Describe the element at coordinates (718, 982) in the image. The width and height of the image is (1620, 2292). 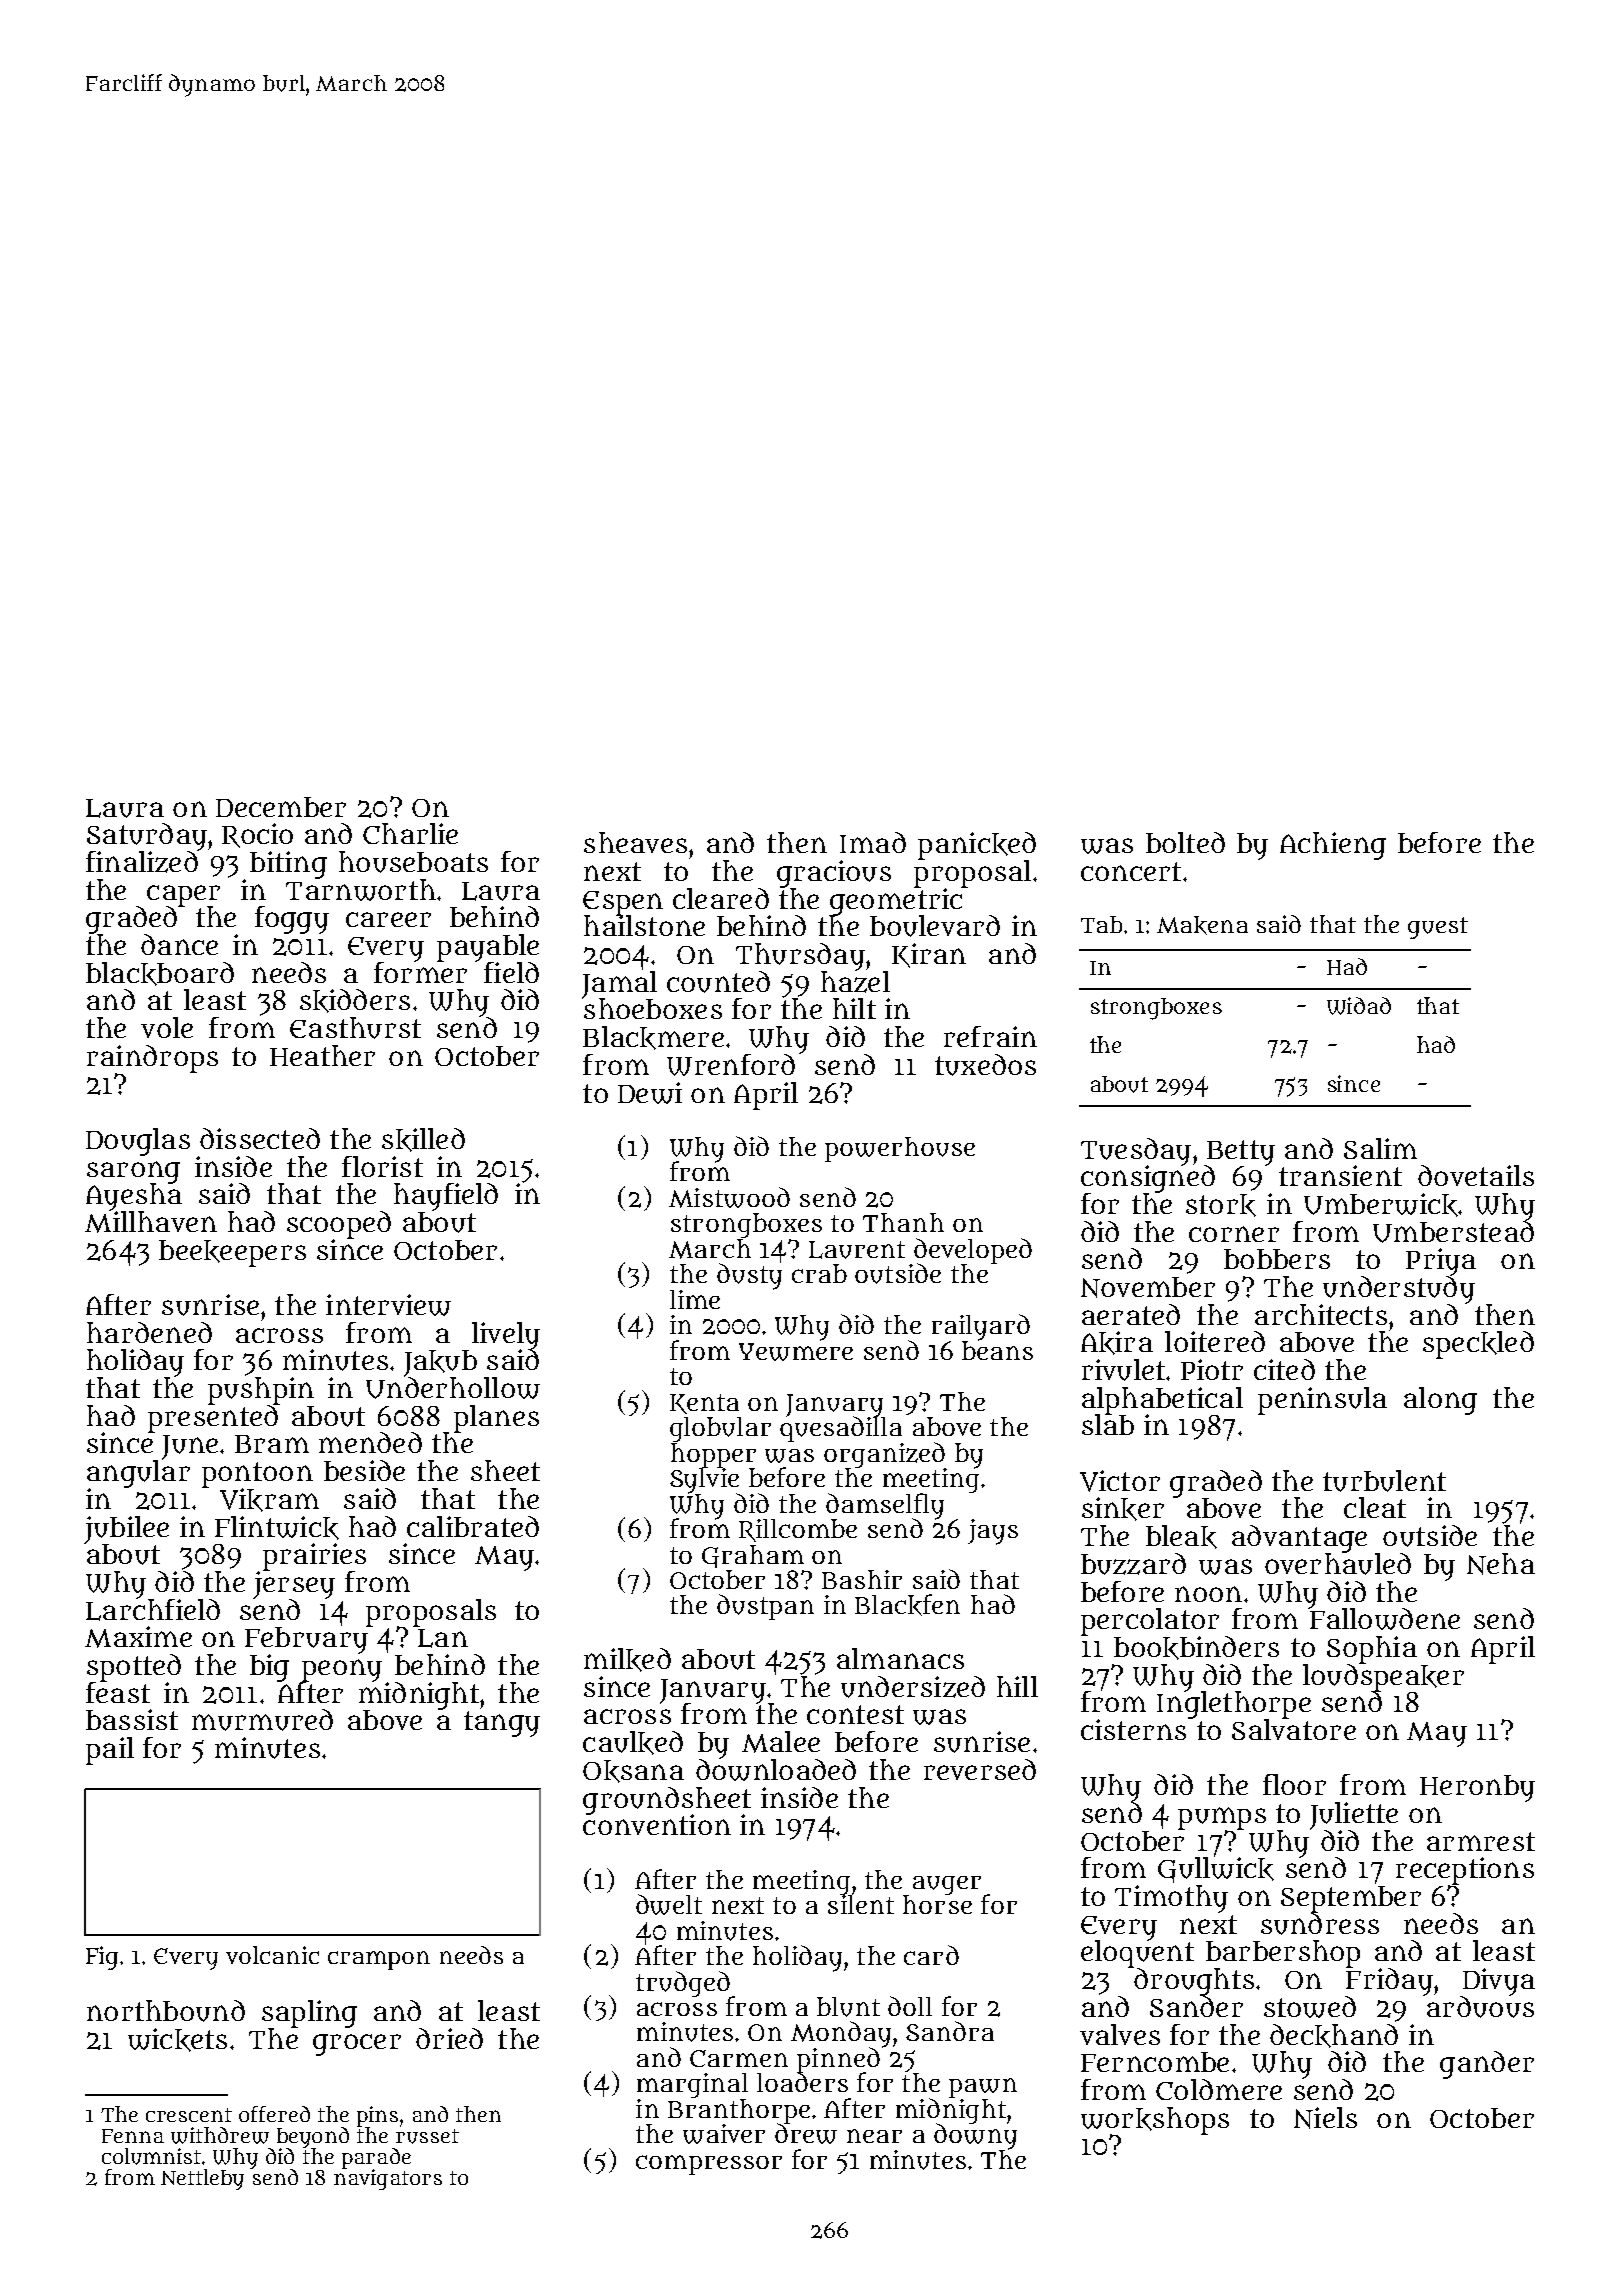
I see `counted` at that location.
